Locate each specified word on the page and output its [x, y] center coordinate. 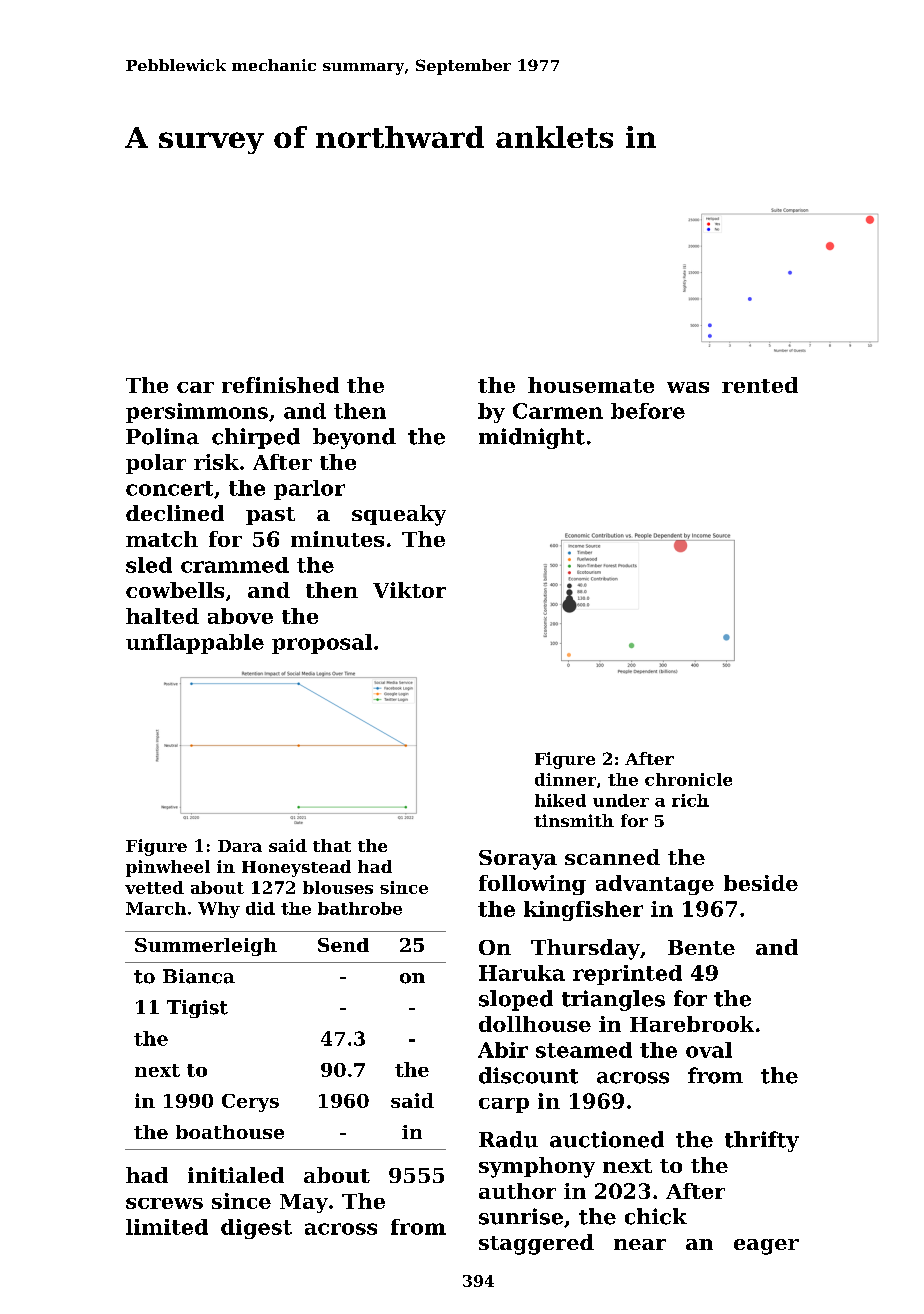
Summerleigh [206, 947]
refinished [280, 385]
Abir [503, 1050]
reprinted [627, 975]
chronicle [688, 779]
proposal [322, 644]
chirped [256, 438]
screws [164, 1203]
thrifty [762, 1141]
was [688, 387]
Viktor [409, 590]
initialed [236, 1175]
